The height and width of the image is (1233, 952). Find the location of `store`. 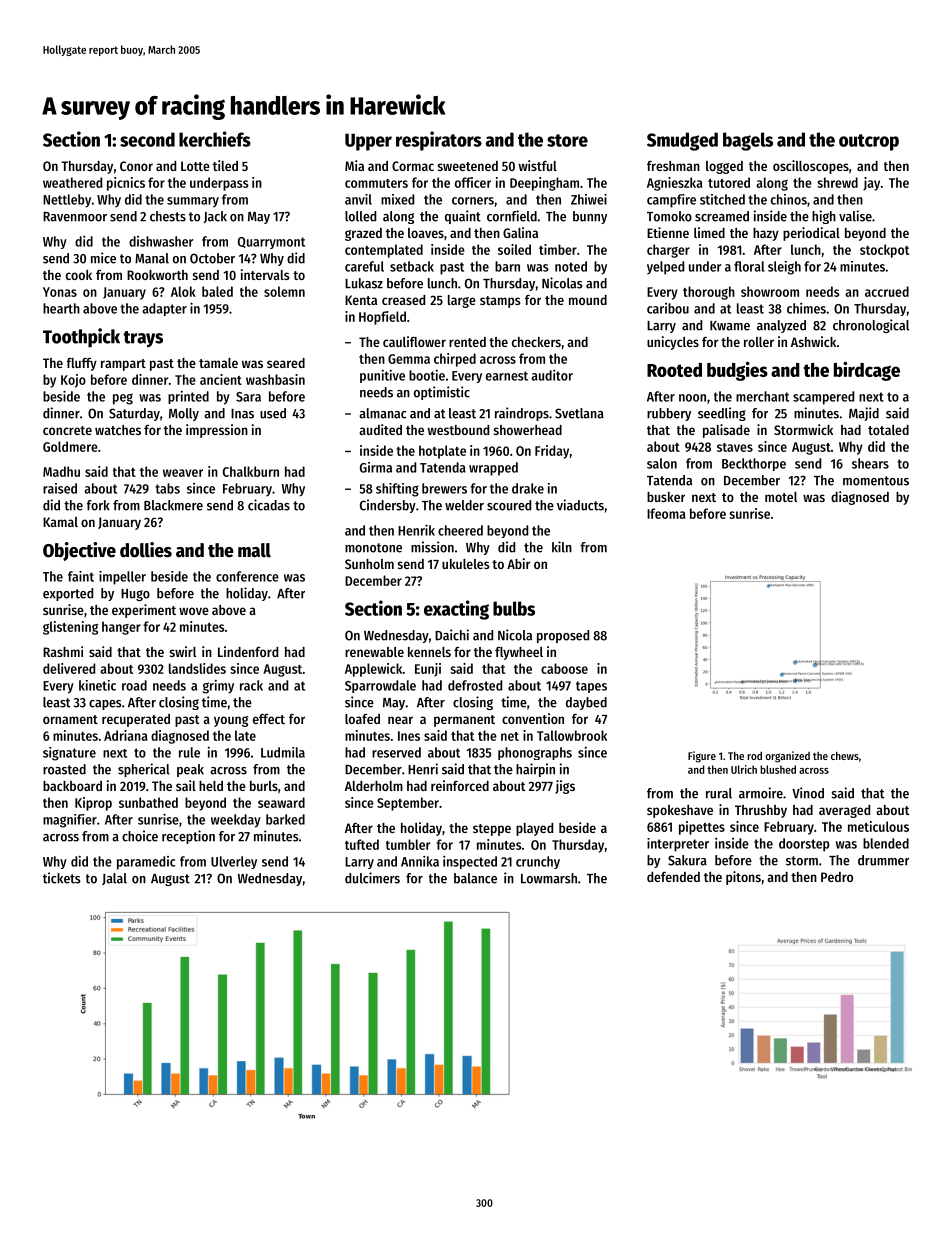

store is located at coordinates (567, 140).
